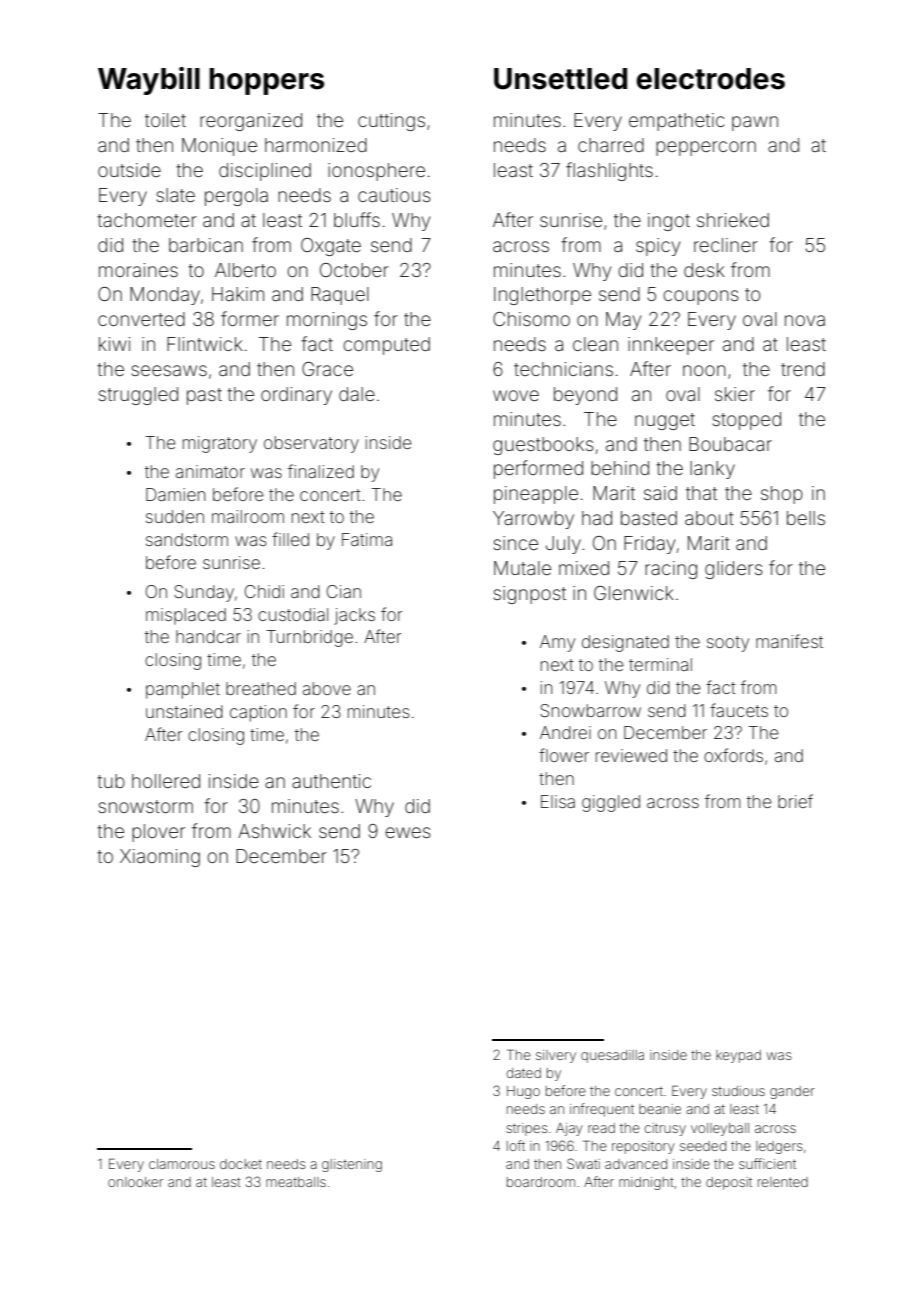 The width and height of the document is (924, 1311). I want to click on hollered, so click(166, 781).
